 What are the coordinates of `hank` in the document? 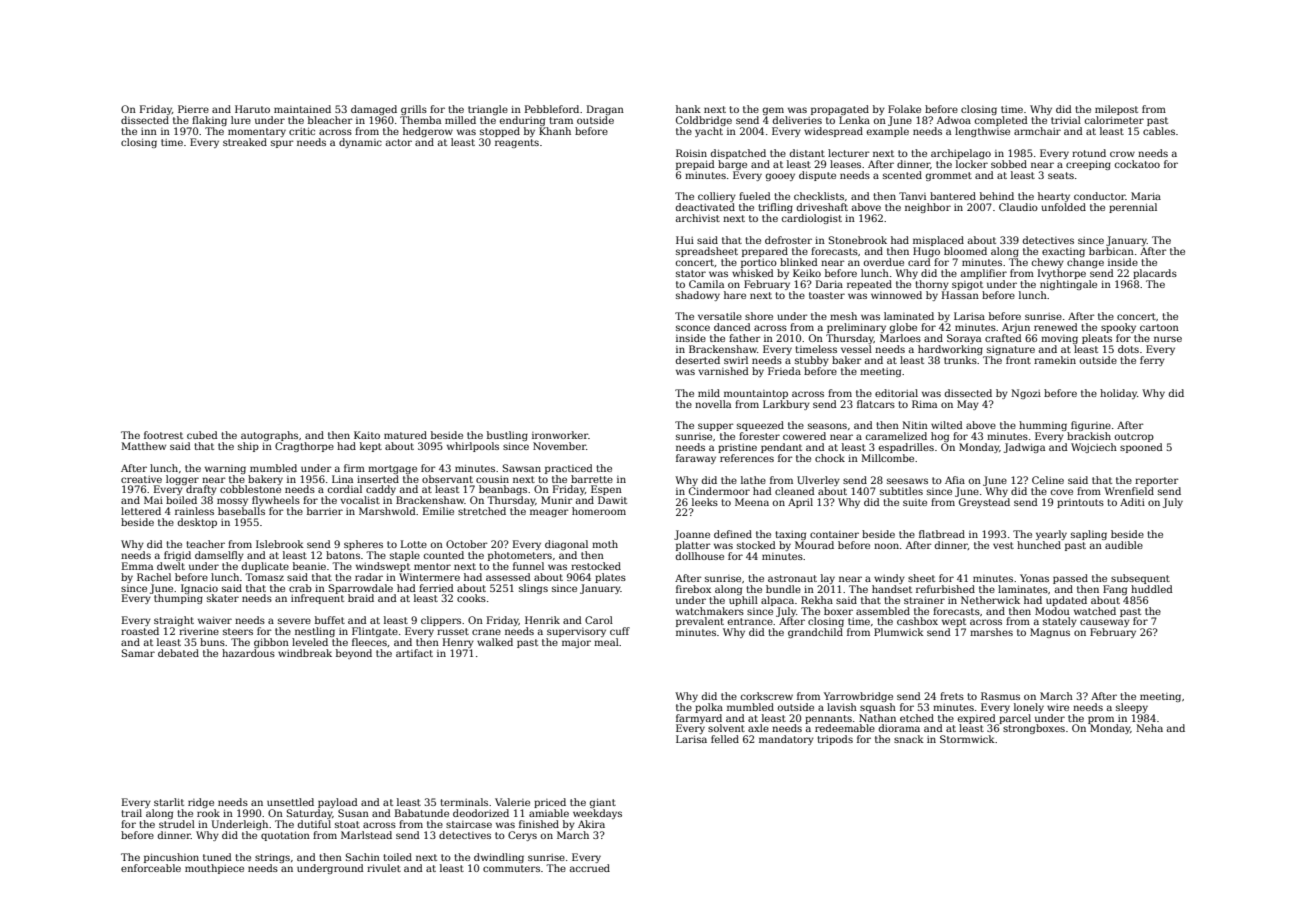 It's located at (688, 109).
